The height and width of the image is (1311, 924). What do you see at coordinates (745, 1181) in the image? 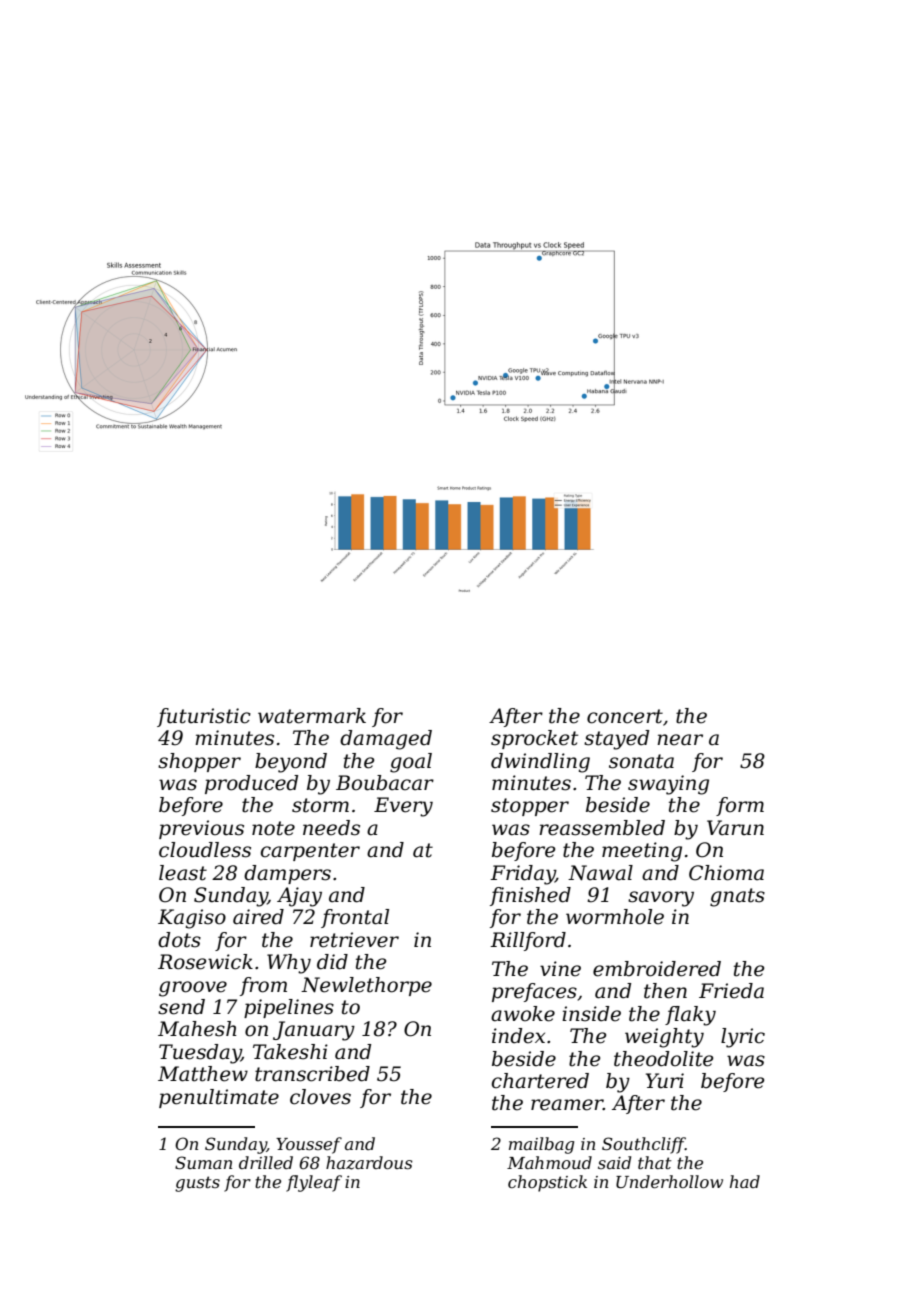
I see `had` at bounding box center [745, 1181].
